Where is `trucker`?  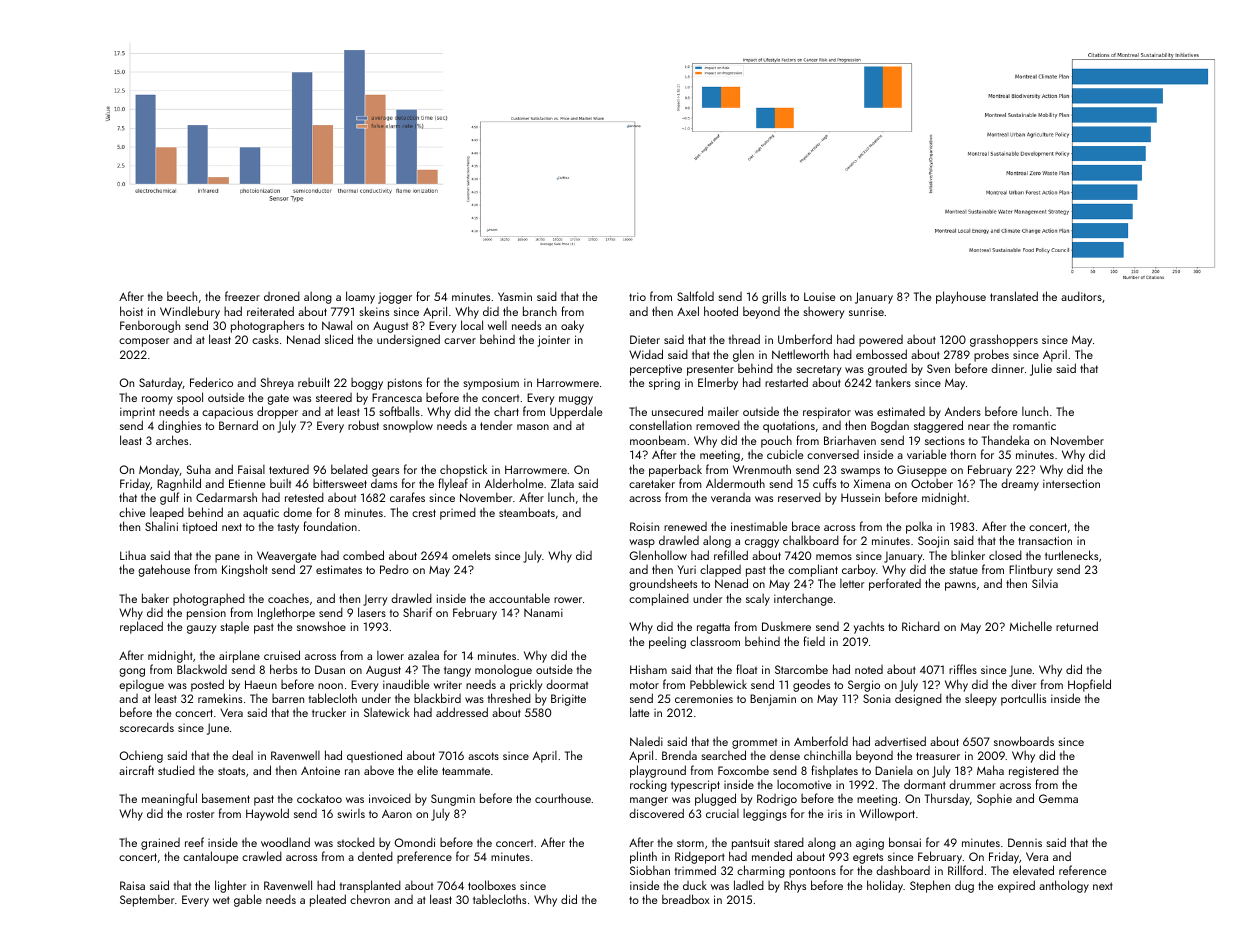
trucker is located at coordinates (329, 712).
